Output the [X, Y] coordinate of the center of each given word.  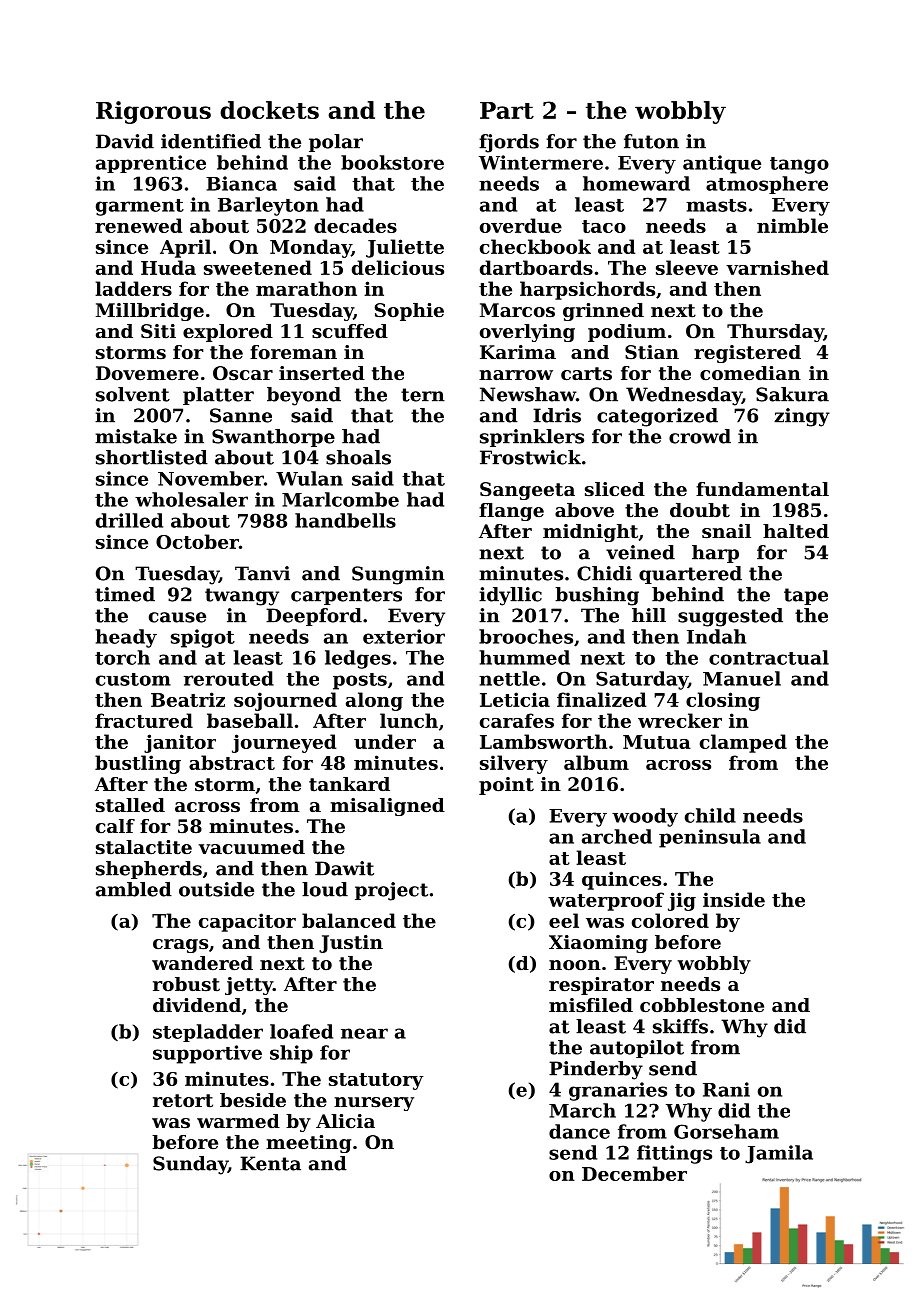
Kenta [270, 1163]
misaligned [387, 807]
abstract [232, 762]
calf [115, 826]
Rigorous [153, 112]
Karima [518, 352]
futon [651, 141]
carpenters [346, 596]
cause [177, 617]
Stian [652, 352]
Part [507, 110]
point [506, 786]
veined [640, 552]
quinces [621, 880]
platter [218, 396]
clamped [743, 743]
